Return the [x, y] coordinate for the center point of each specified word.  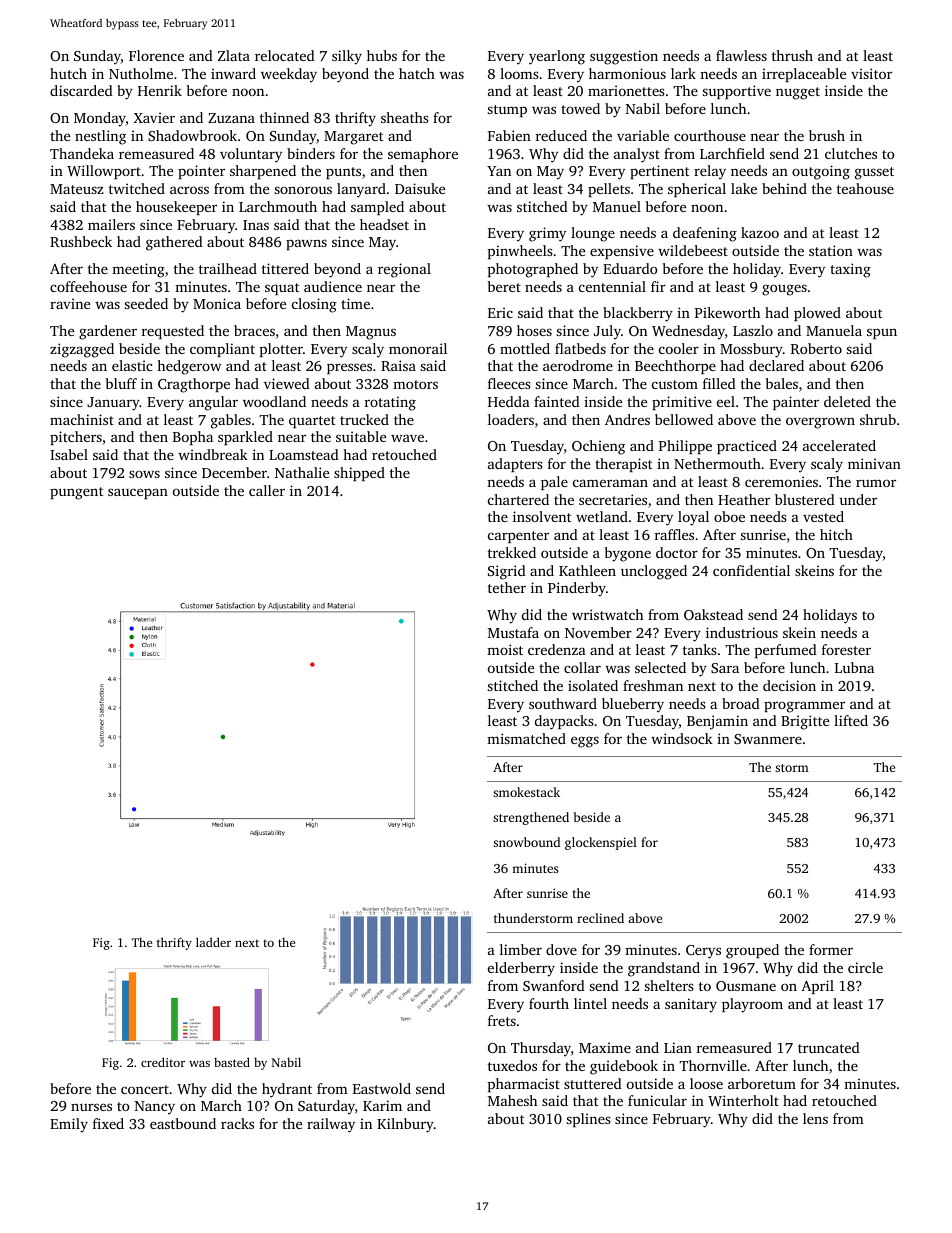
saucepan [138, 493]
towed [580, 108]
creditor [163, 1062]
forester [846, 649]
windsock [682, 738]
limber [521, 949]
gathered [174, 243]
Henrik [160, 90]
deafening [705, 234]
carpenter [518, 537]
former [831, 949]
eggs [585, 742]
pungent [77, 493]
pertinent [660, 172]
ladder [213, 942]
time [355, 303]
